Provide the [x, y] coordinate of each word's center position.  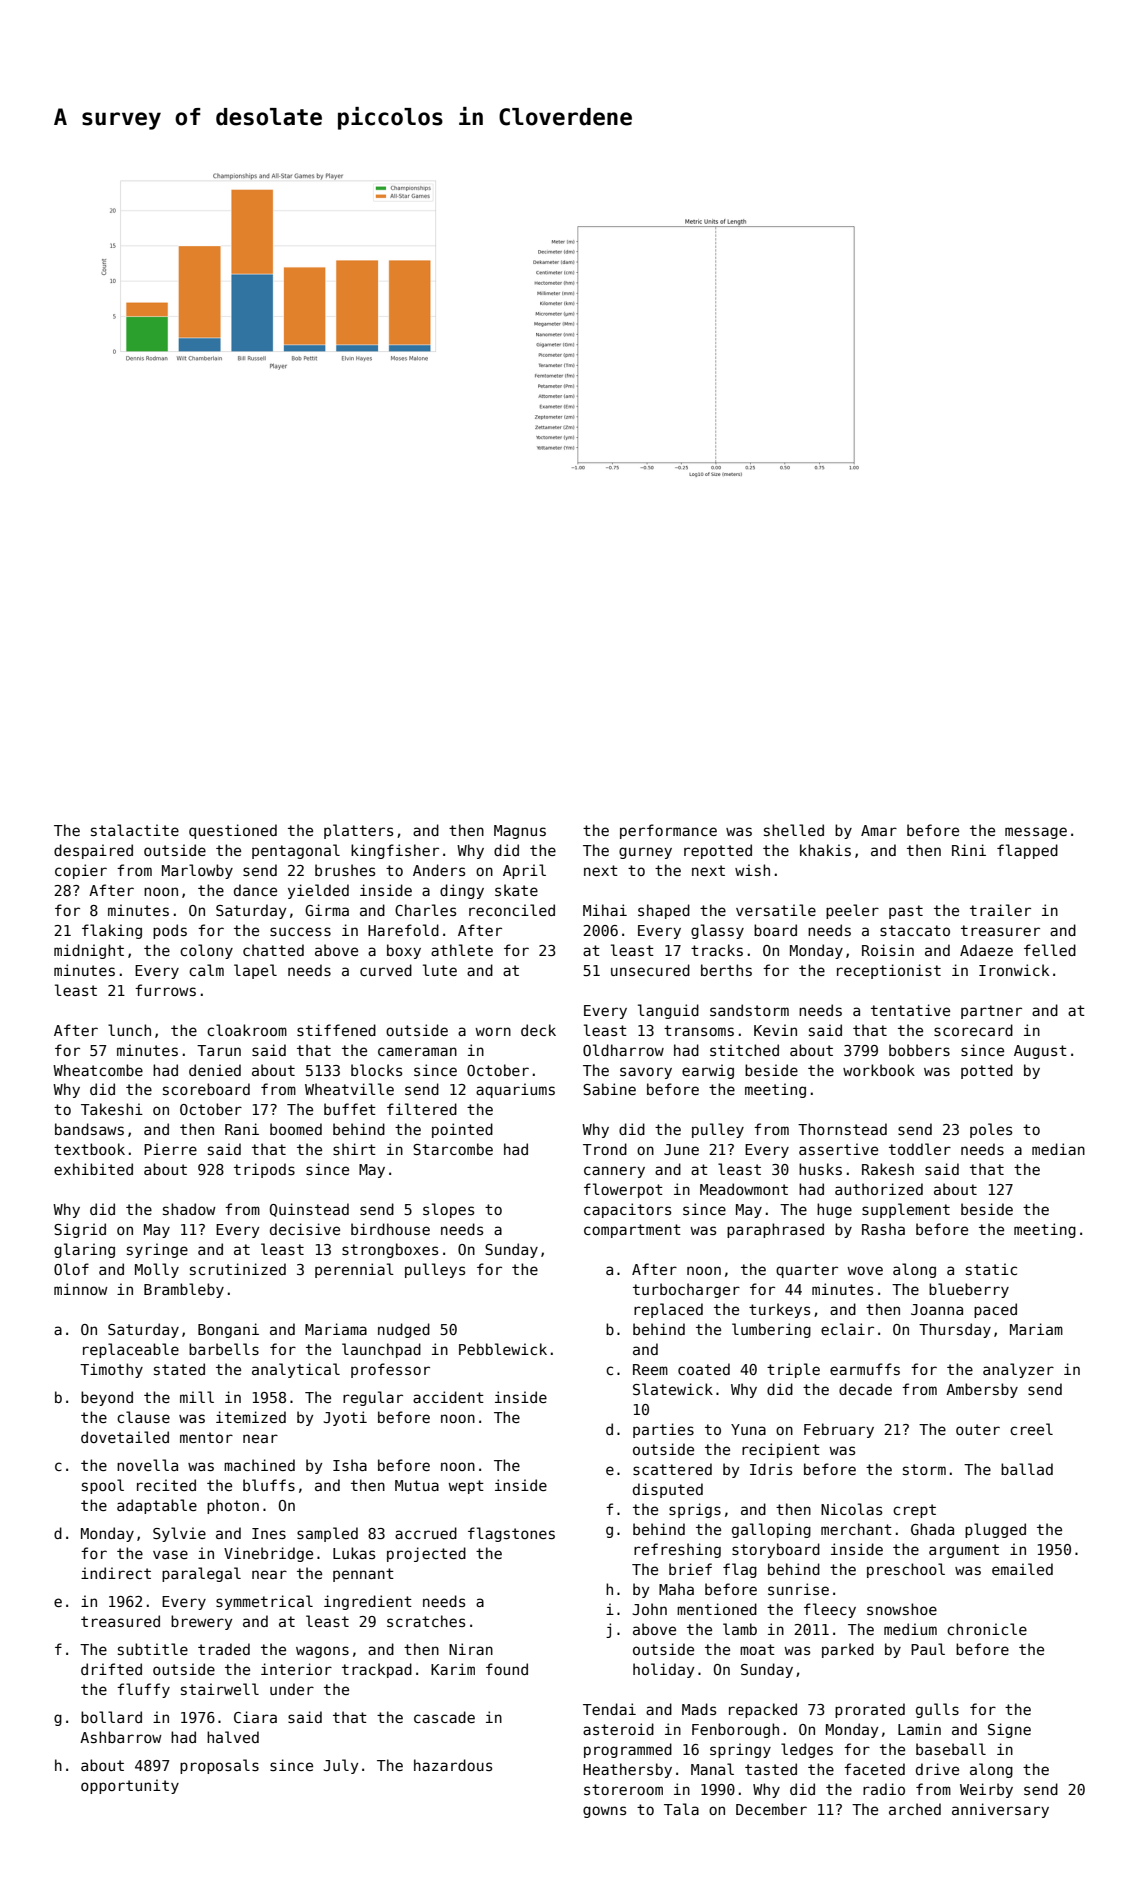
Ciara [255, 1717]
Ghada [932, 1529]
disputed [668, 1490]
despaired [93, 851]
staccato [915, 930]
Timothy [111, 1370]
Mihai [605, 910]
